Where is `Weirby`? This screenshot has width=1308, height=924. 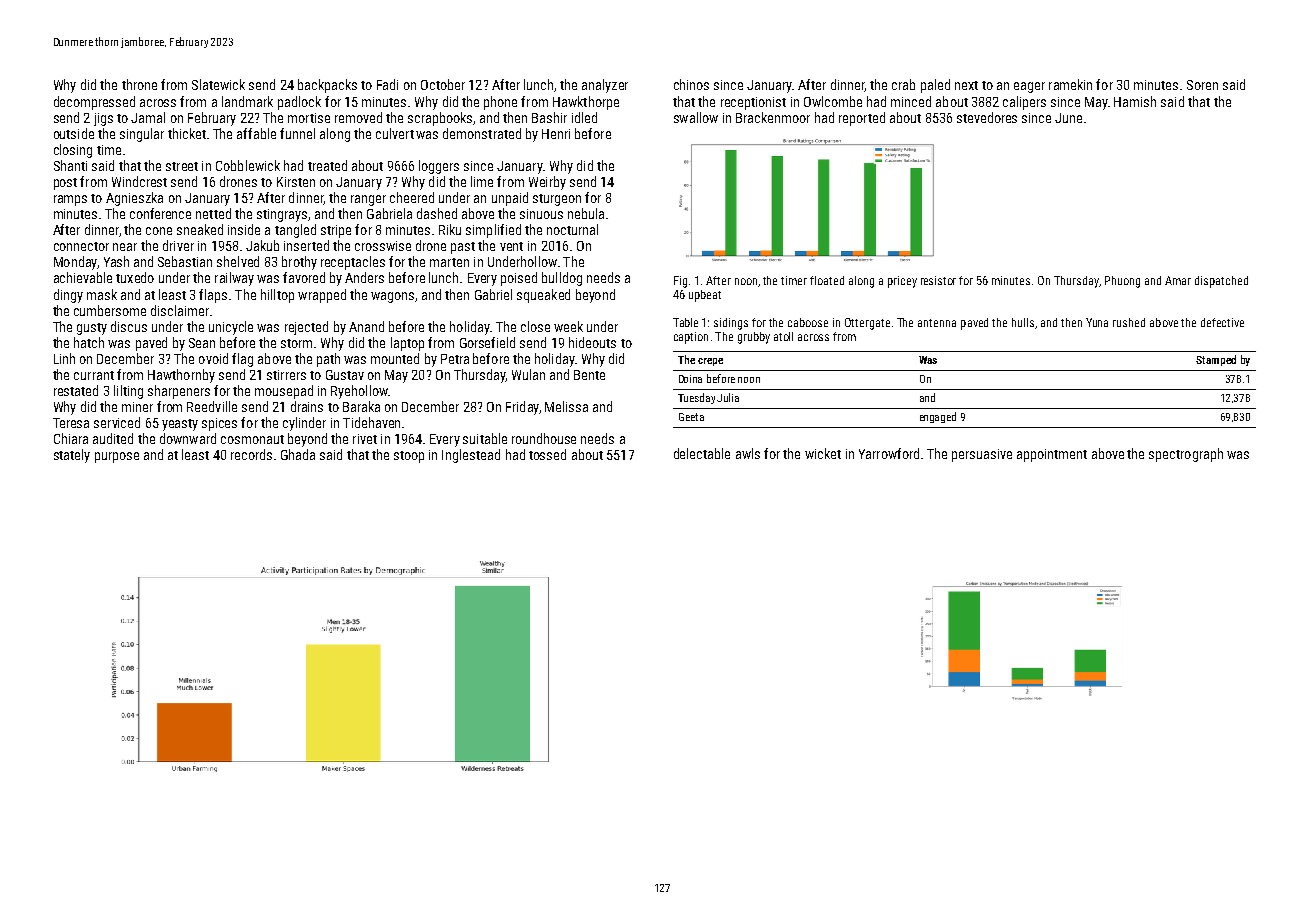
Weirby is located at coordinates (547, 183).
